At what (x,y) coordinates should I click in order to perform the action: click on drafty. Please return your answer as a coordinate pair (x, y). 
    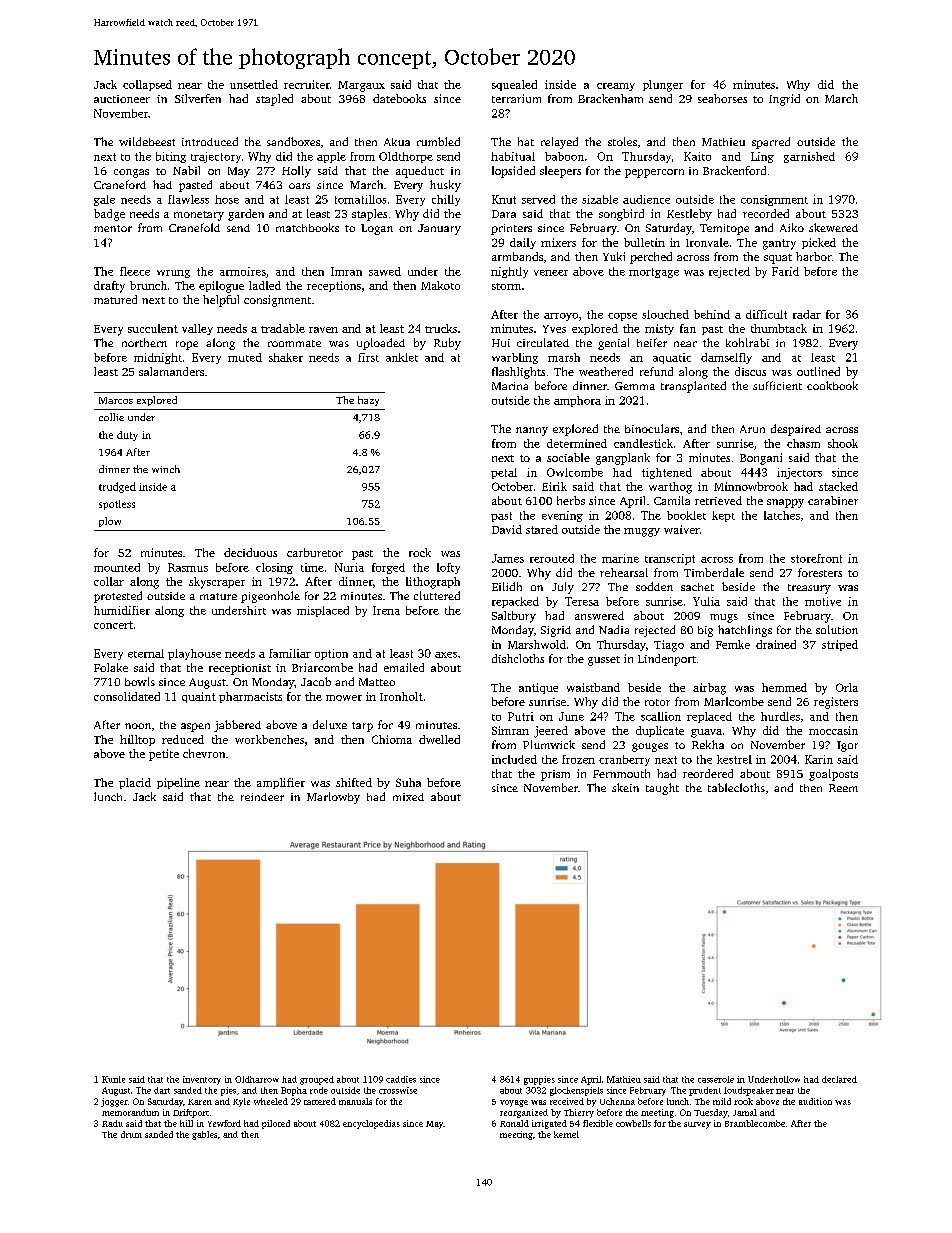
    Looking at the image, I should click on (109, 287).
